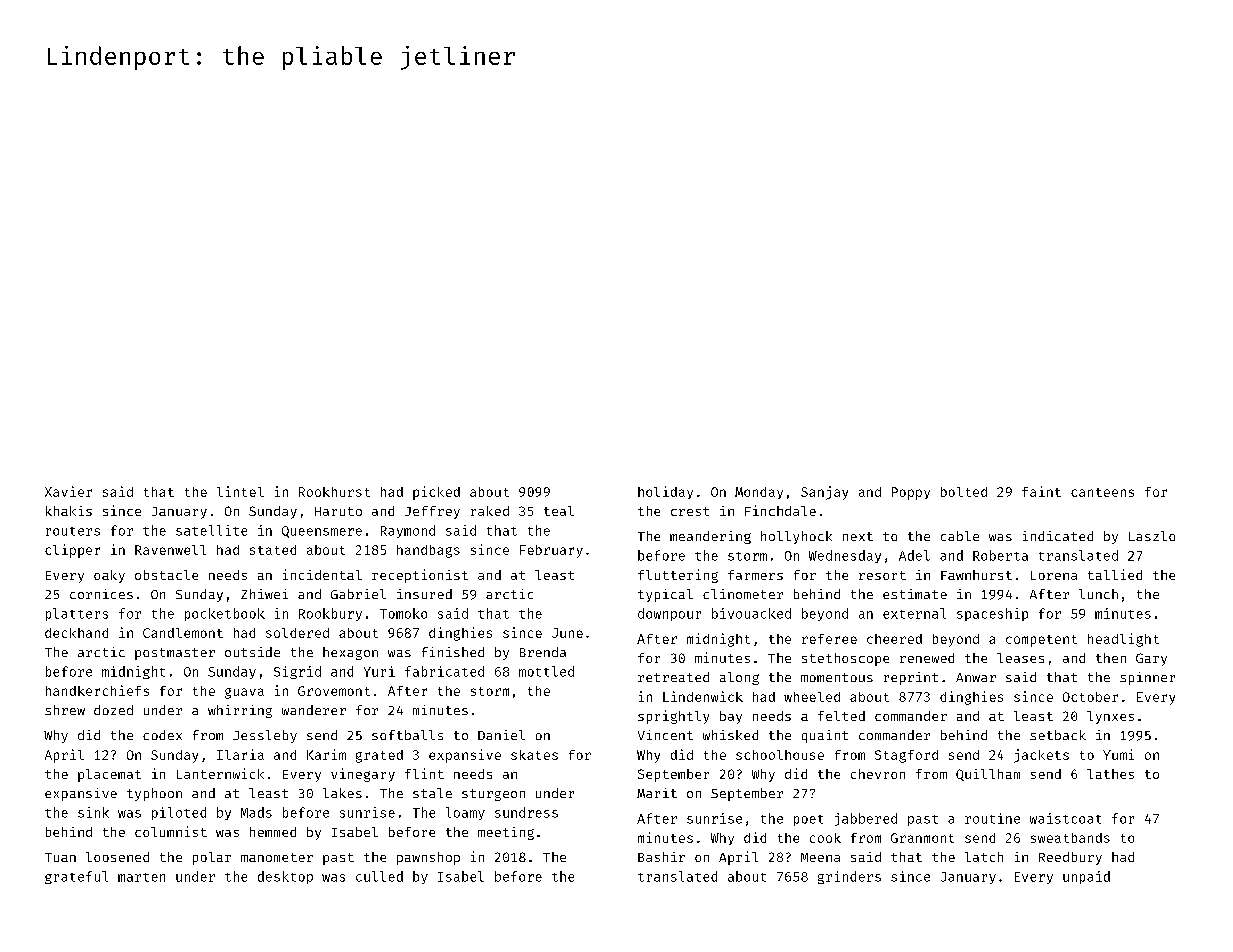  Describe the element at coordinates (256, 812) in the screenshot. I see `Mads` at that location.
